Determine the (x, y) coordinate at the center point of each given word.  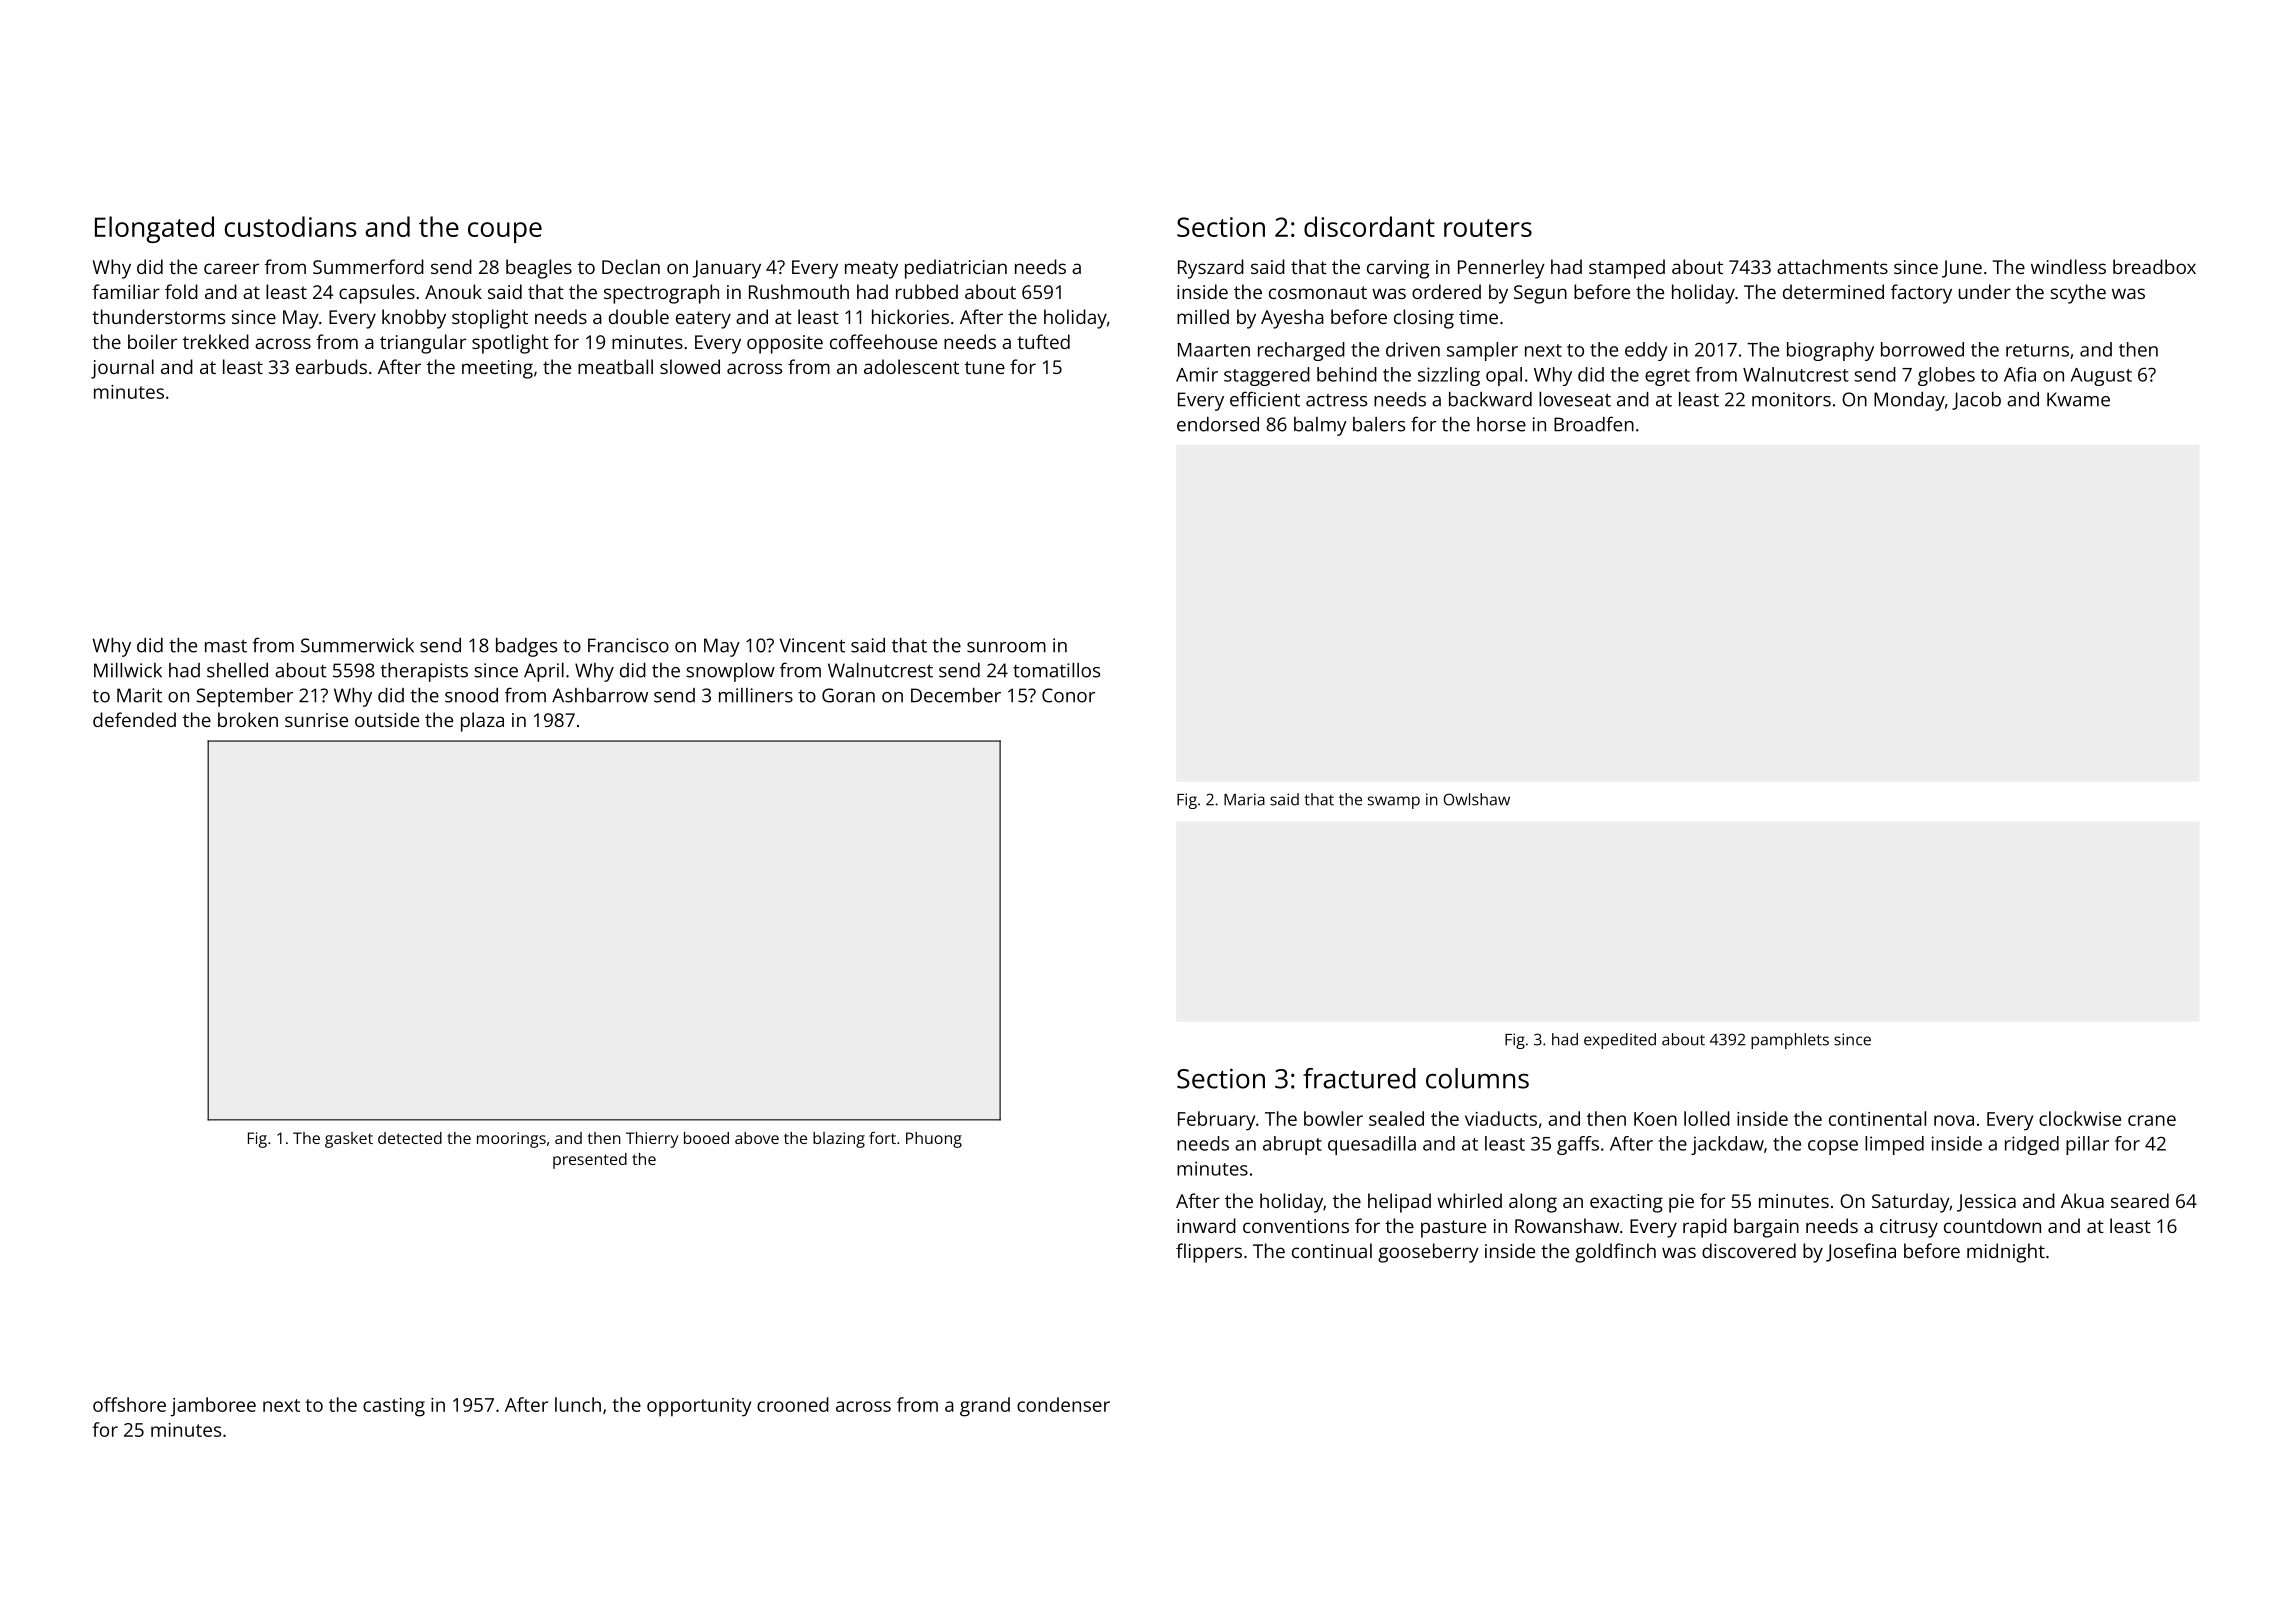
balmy (1320, 426)
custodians (290, 226)
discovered (1749, 1250)
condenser (1063, 1404)
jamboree (213, 1407)
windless (2068, 266)
